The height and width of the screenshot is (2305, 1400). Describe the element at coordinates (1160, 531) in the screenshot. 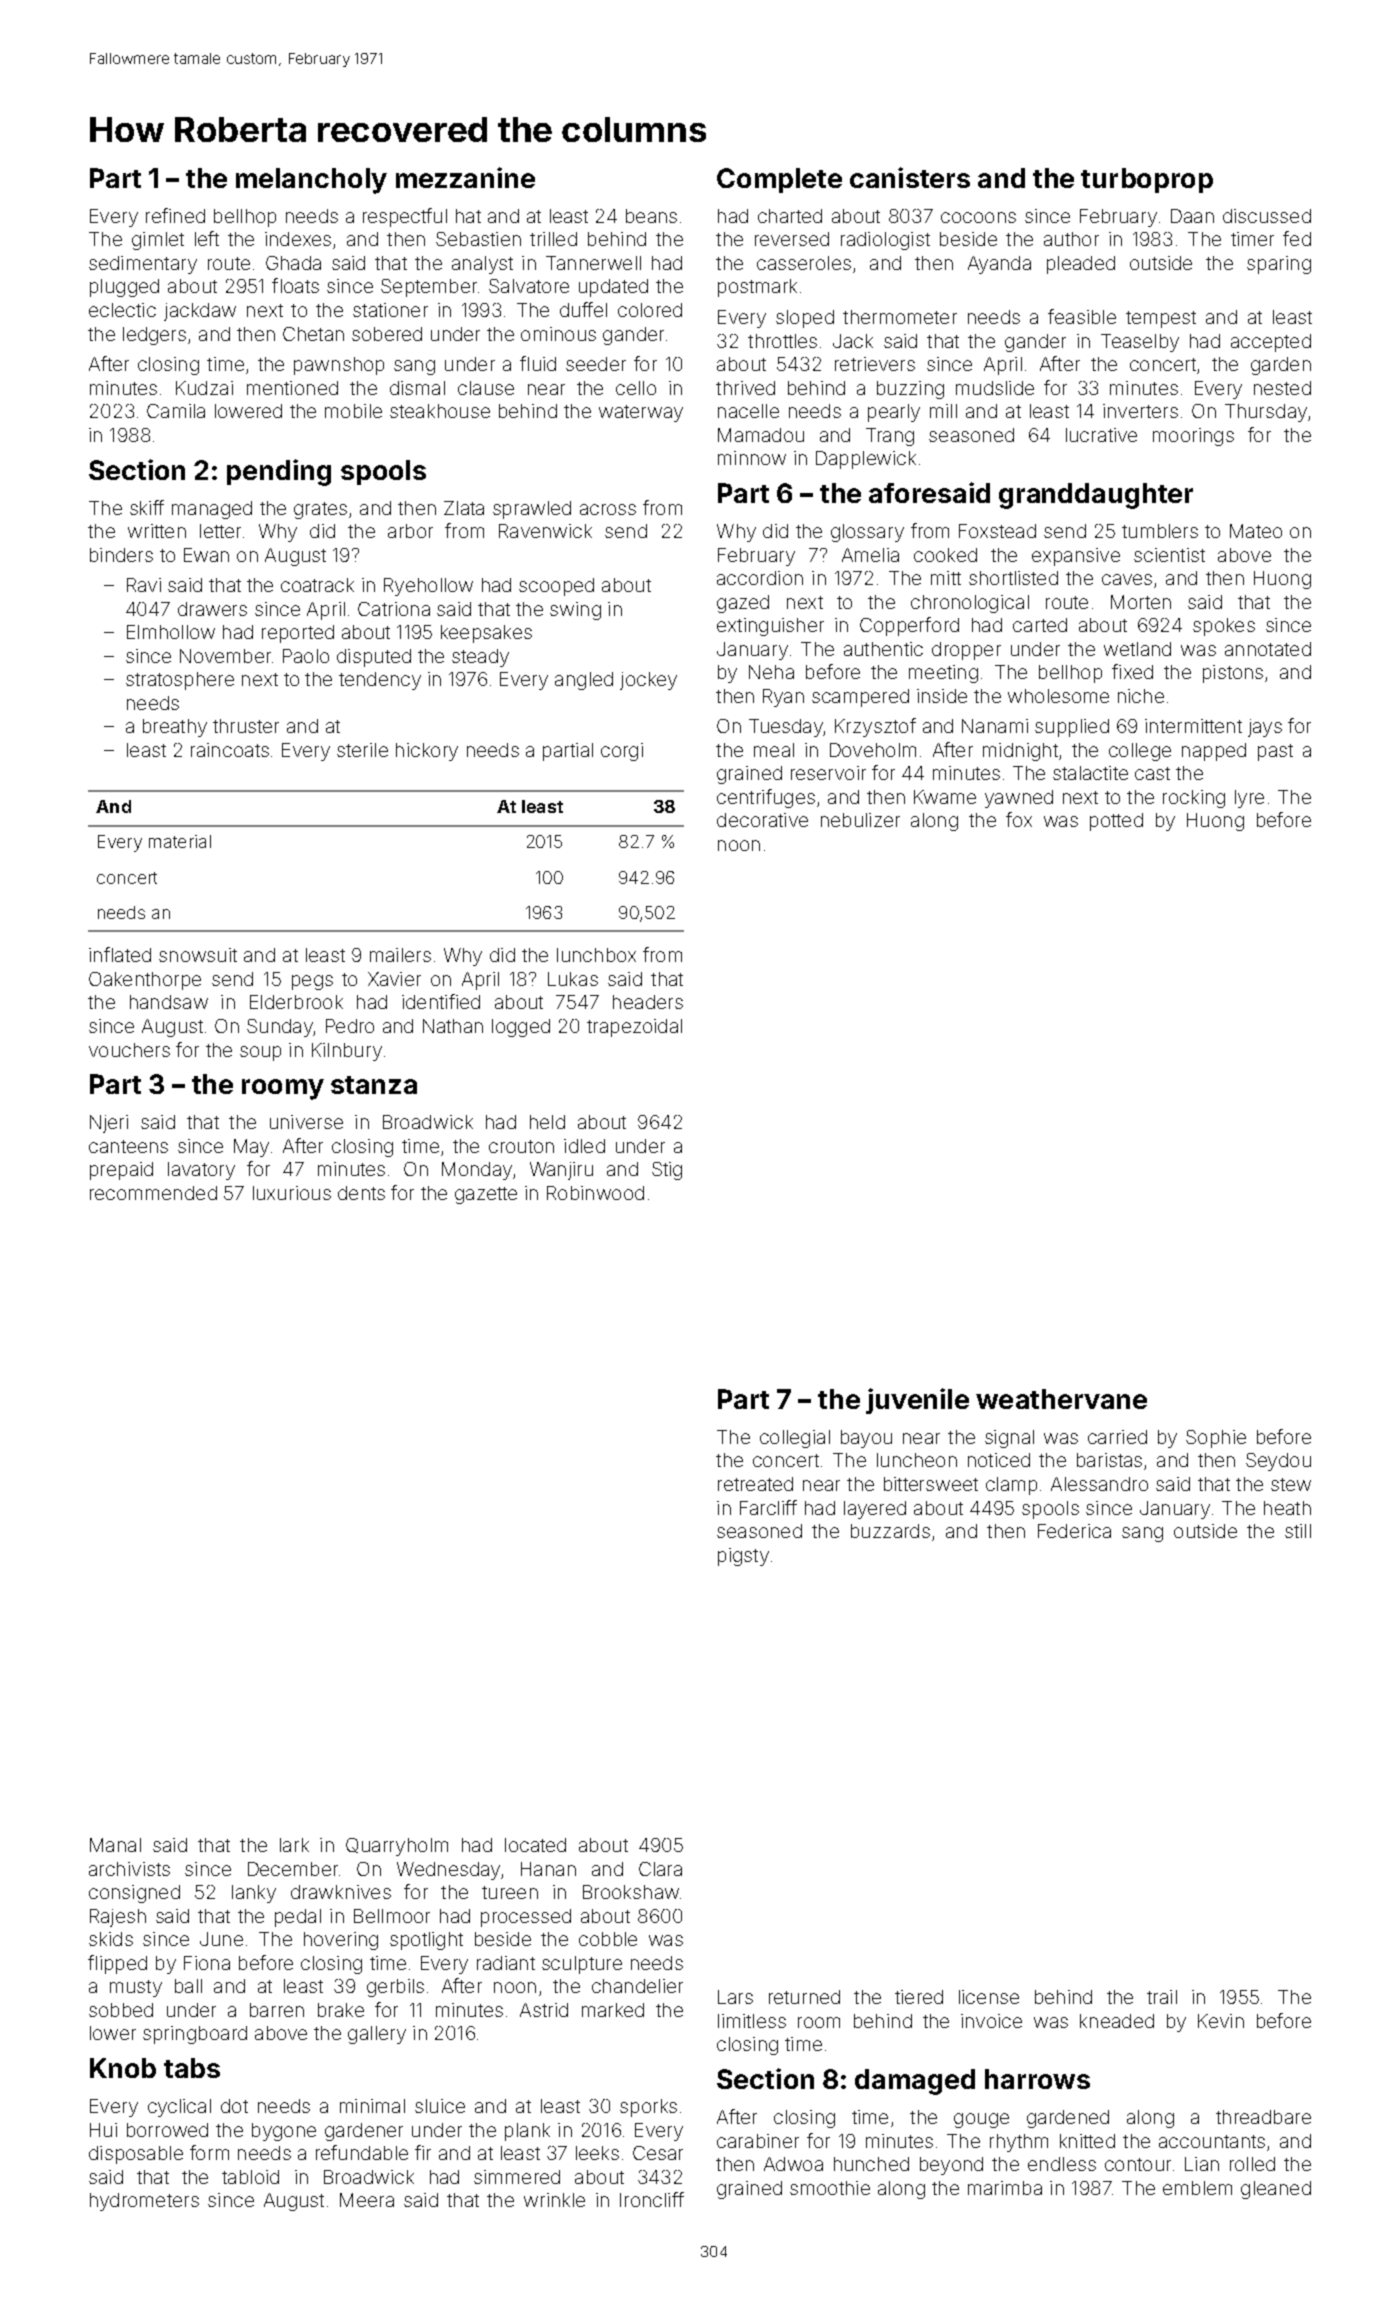

I see `tumblers` at that location.
